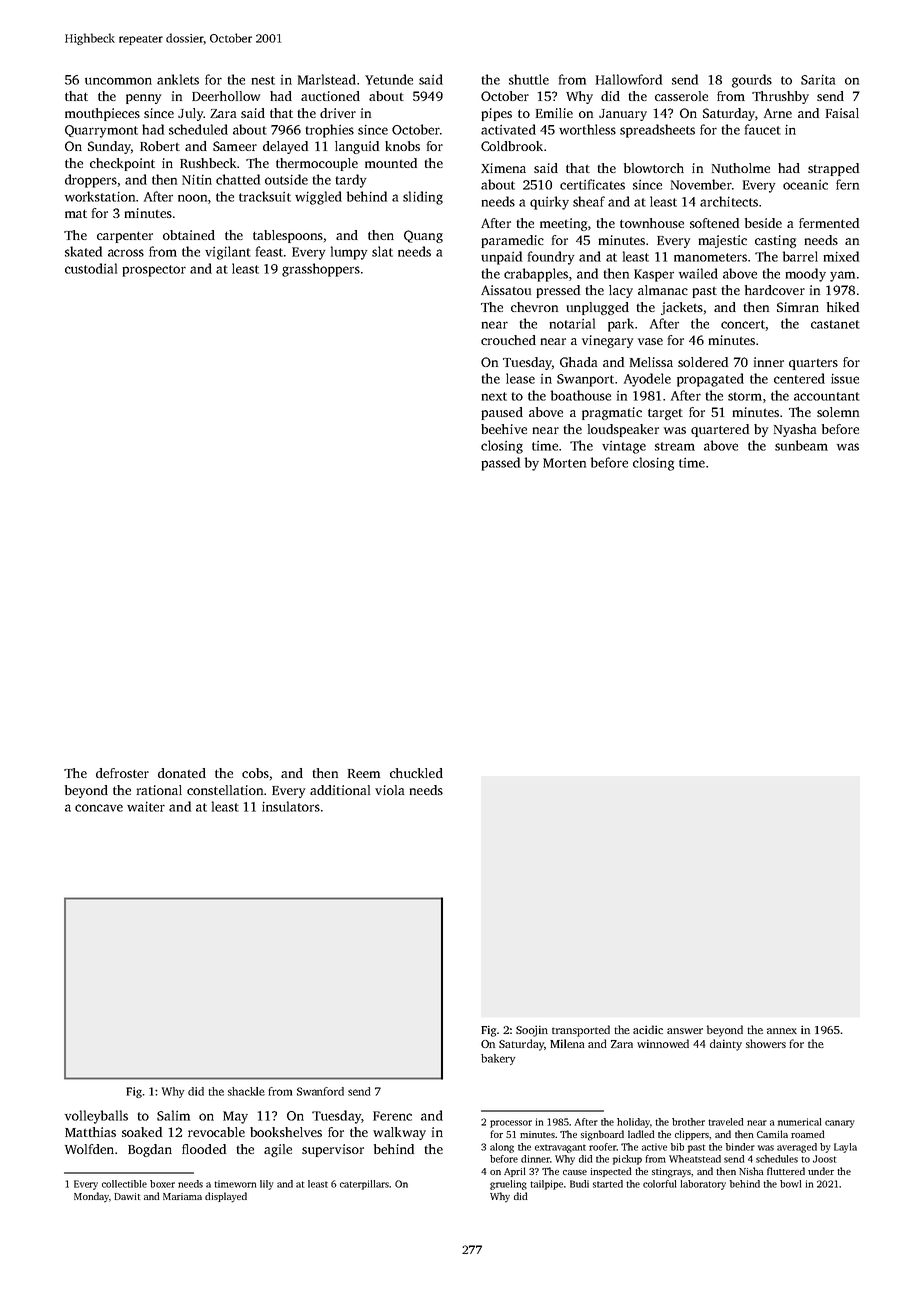  What do you see at coordinates (782, 1031) in the screenshot?
I see `annex` at bounding box center [782, 1031].
